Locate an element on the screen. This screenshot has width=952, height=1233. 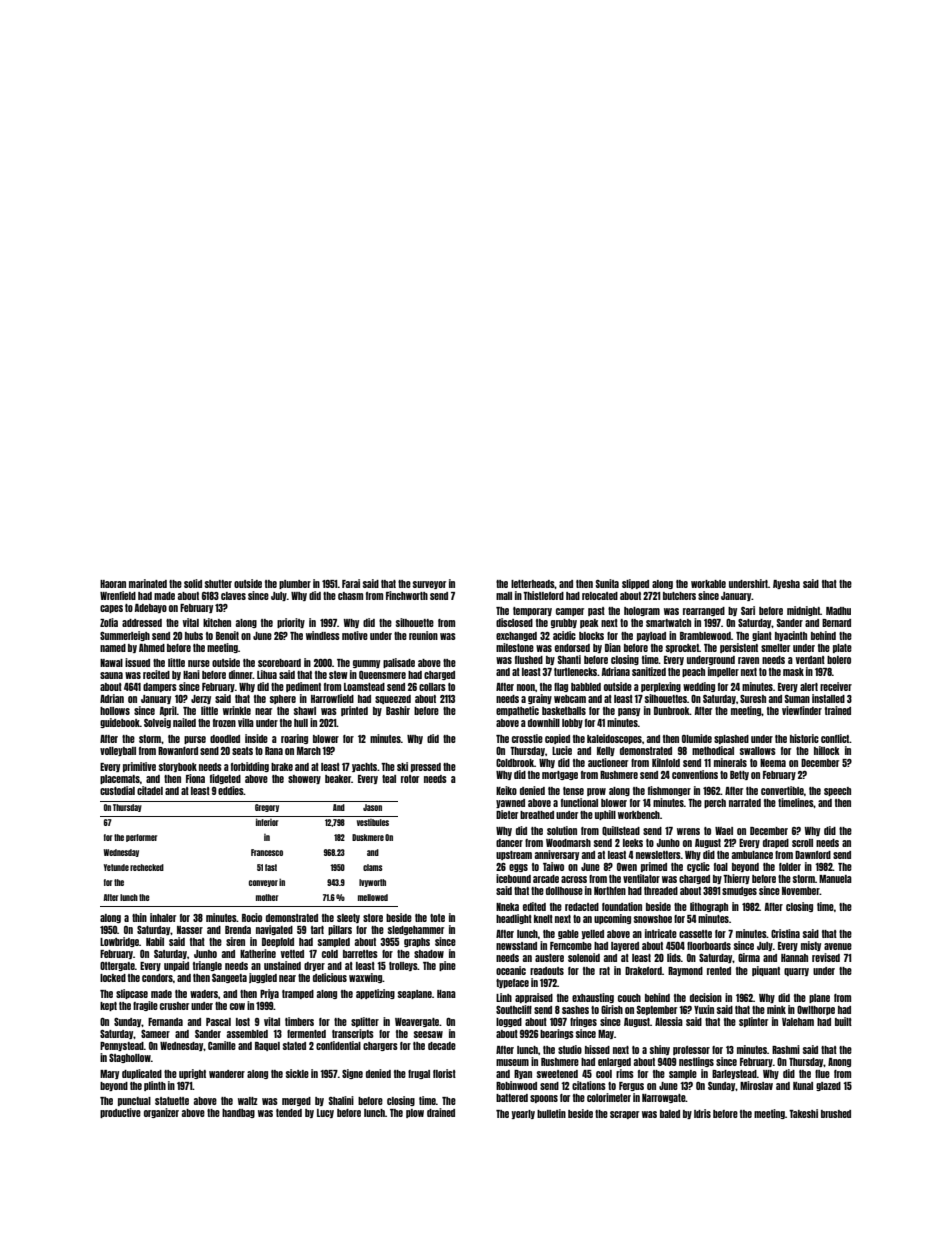
marinated is located at coordinates (148, 583).
